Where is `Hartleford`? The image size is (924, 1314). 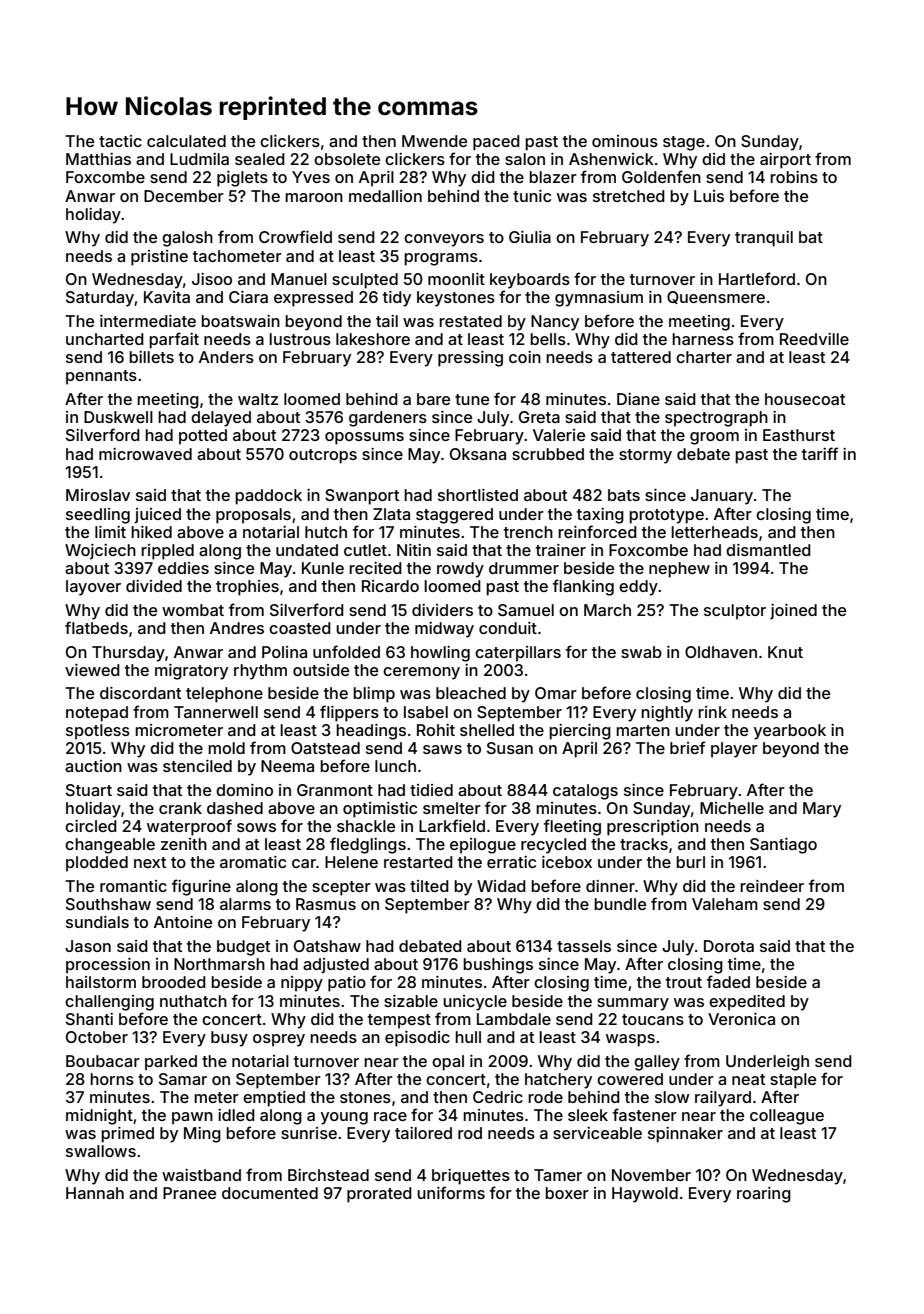 Hartleford is located at coordinates (757, 278).
